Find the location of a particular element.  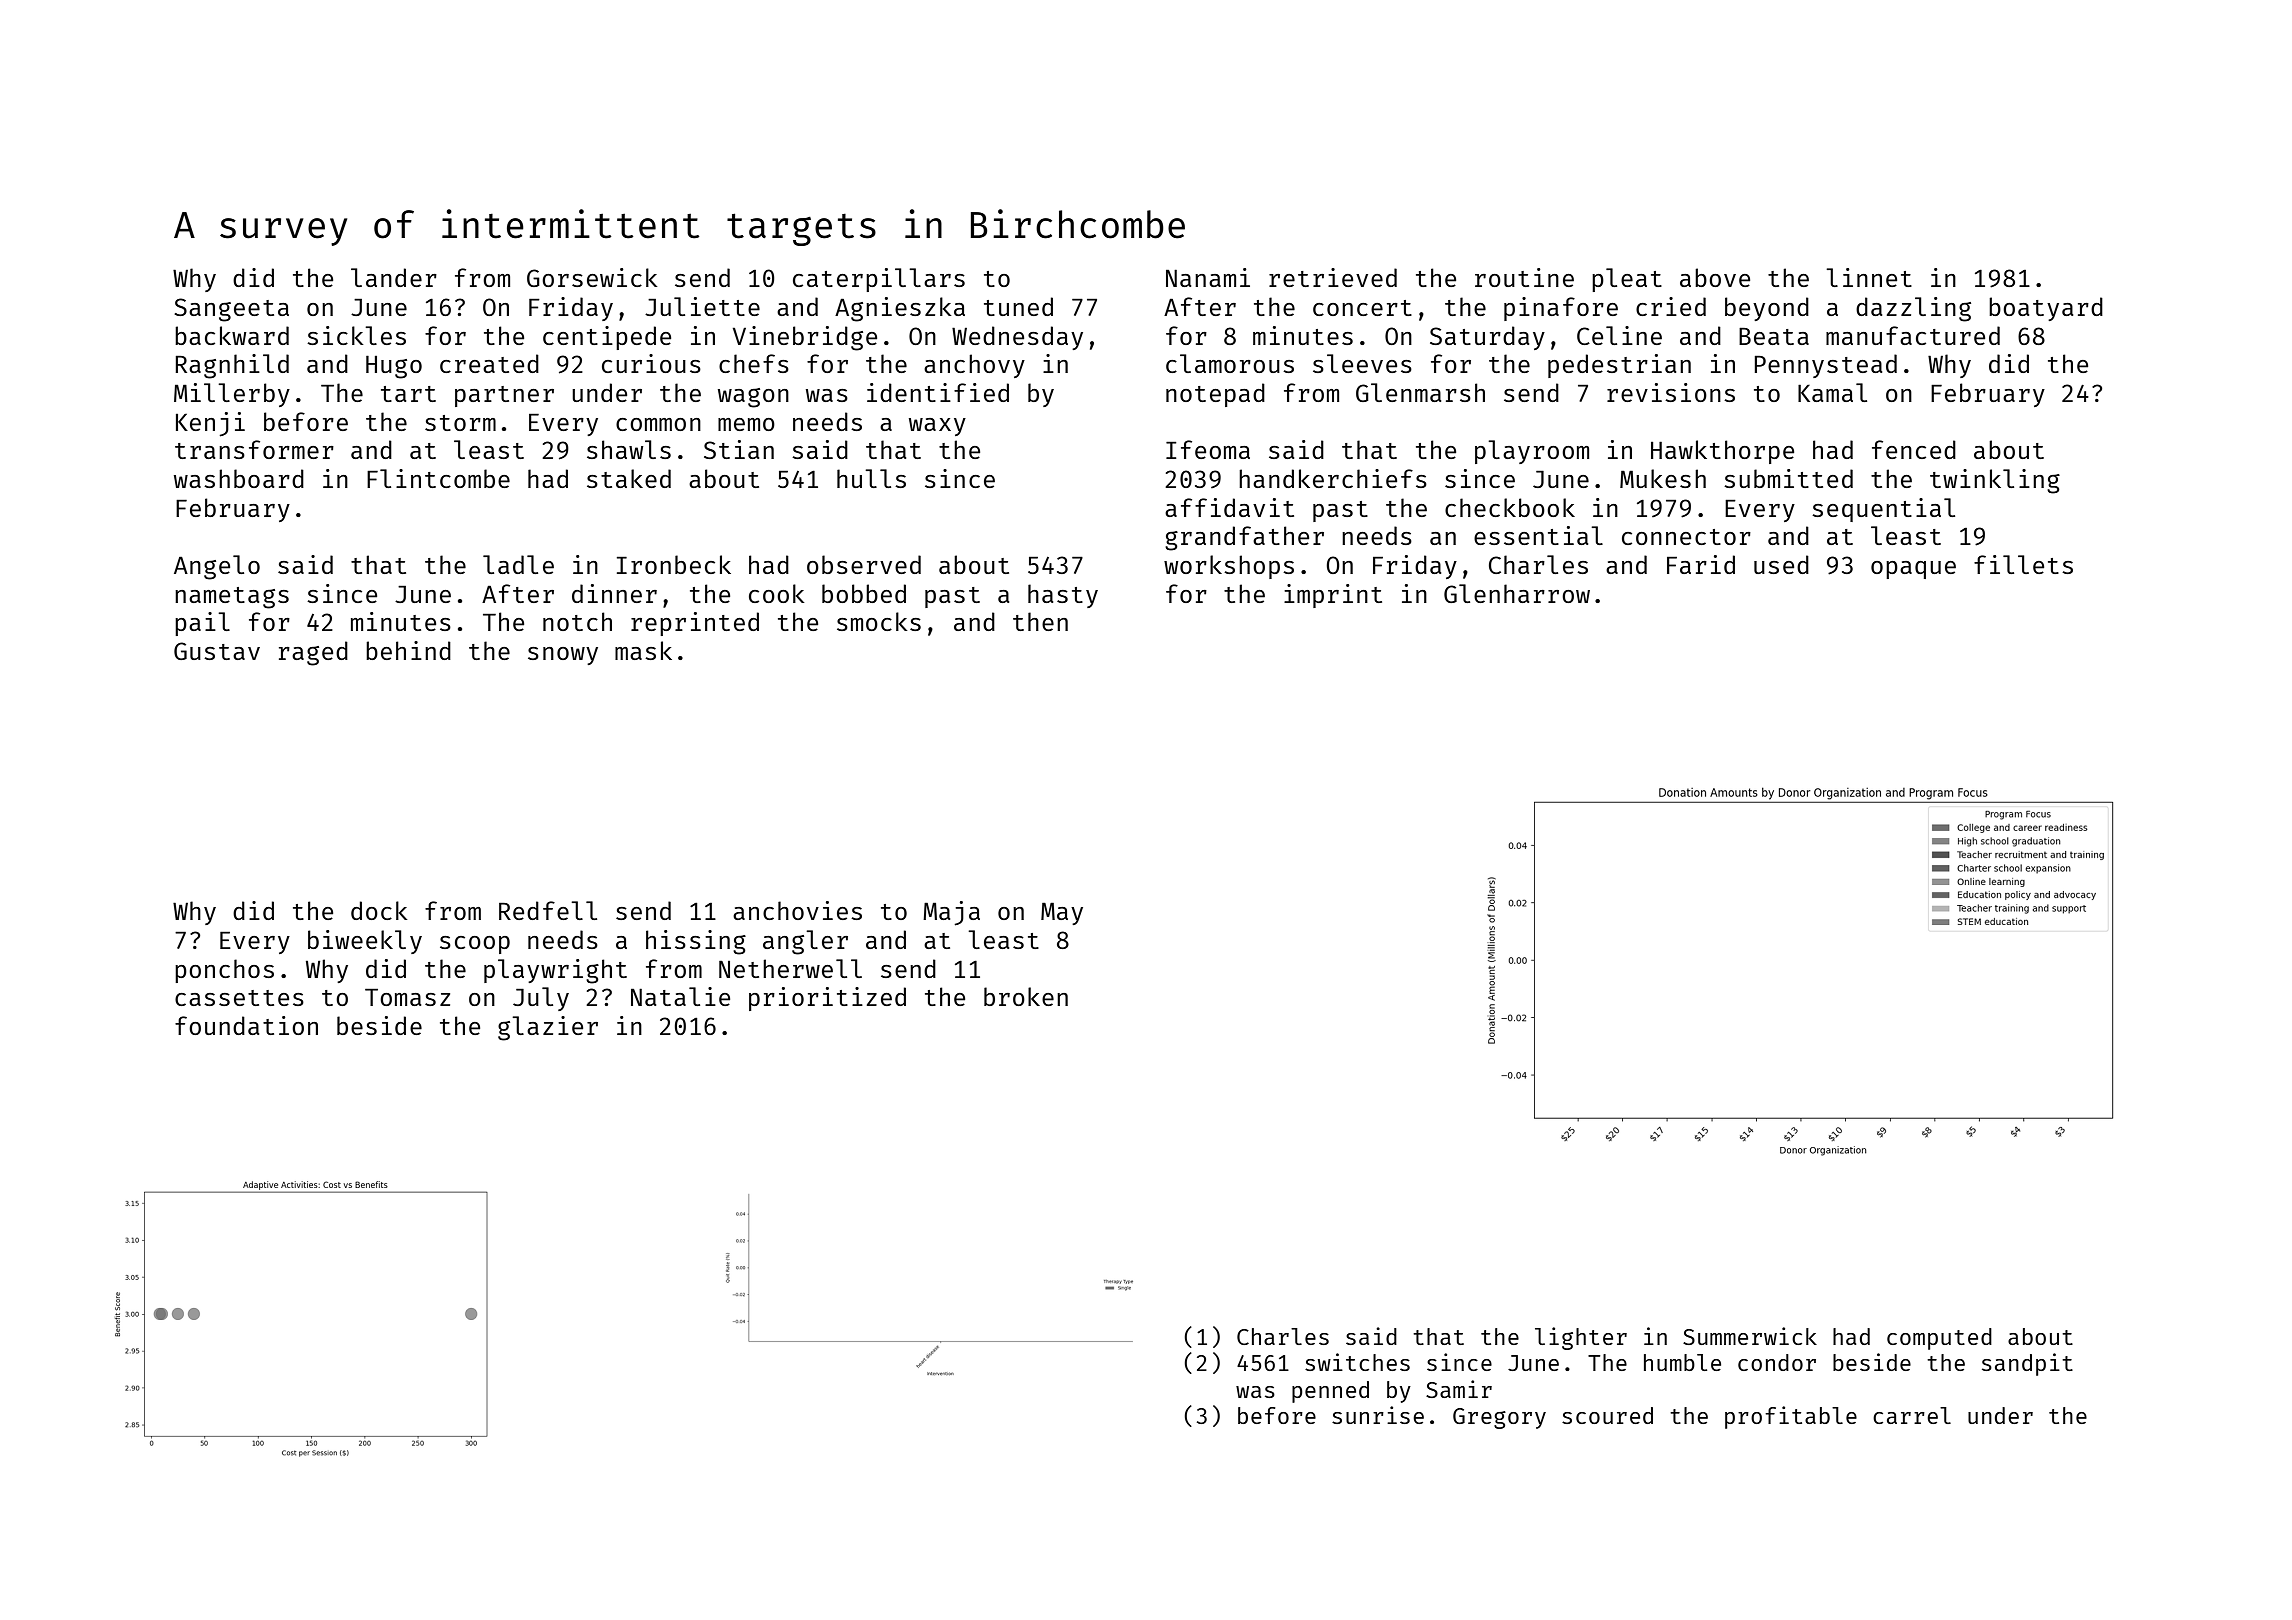

carrel is located at coordinates (1912, 1415).
